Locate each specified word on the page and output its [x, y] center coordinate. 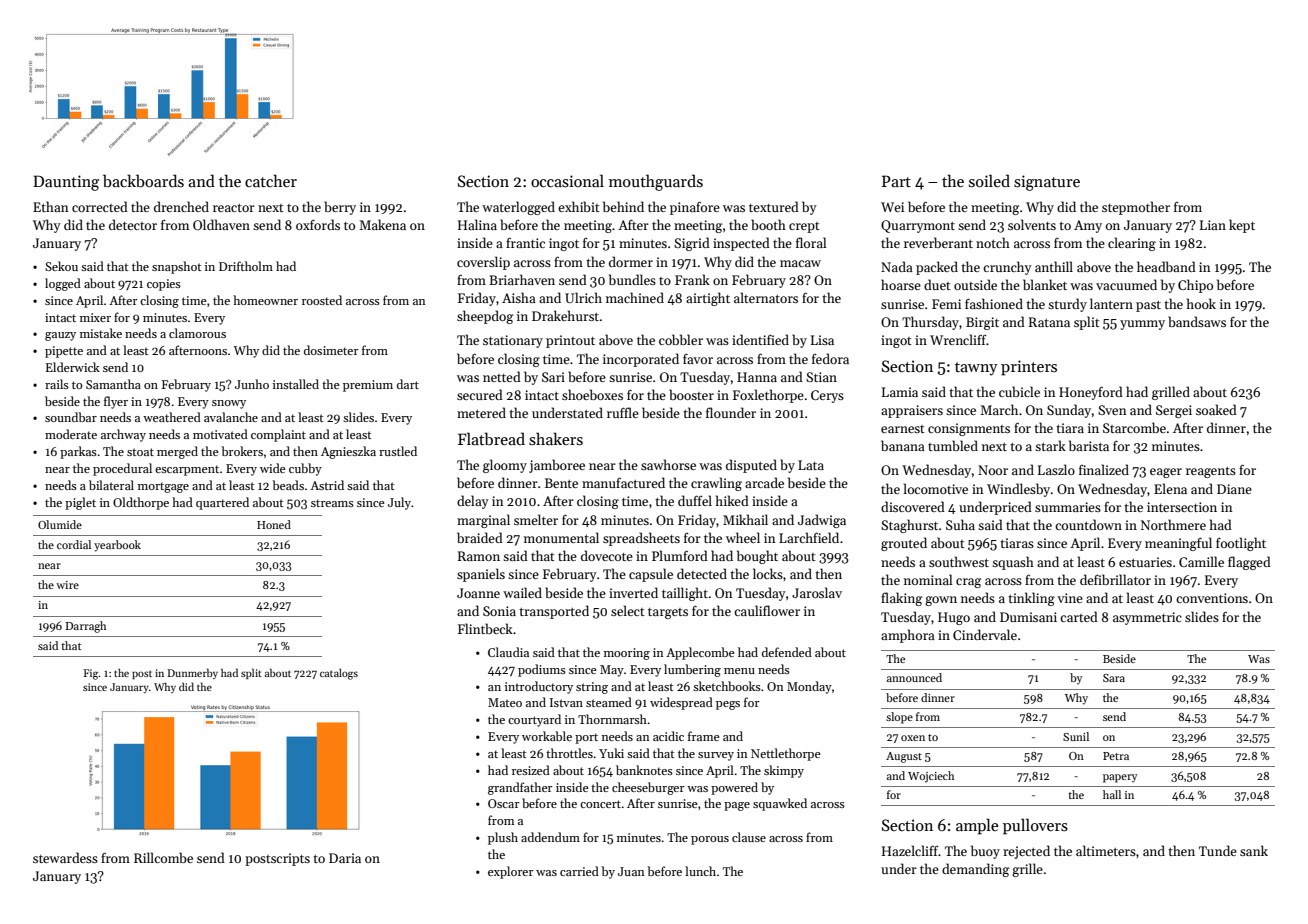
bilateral [111, 485]
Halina [477, 224]
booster [691, 394]
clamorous [197, 333]
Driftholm [246, 266]
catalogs [339, 674]
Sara [1114, 678]
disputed [751, 466]
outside [975, 284]
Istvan [566, 702]
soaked [1216, 409]
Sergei [1174, 411]
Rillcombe [163, 857]
